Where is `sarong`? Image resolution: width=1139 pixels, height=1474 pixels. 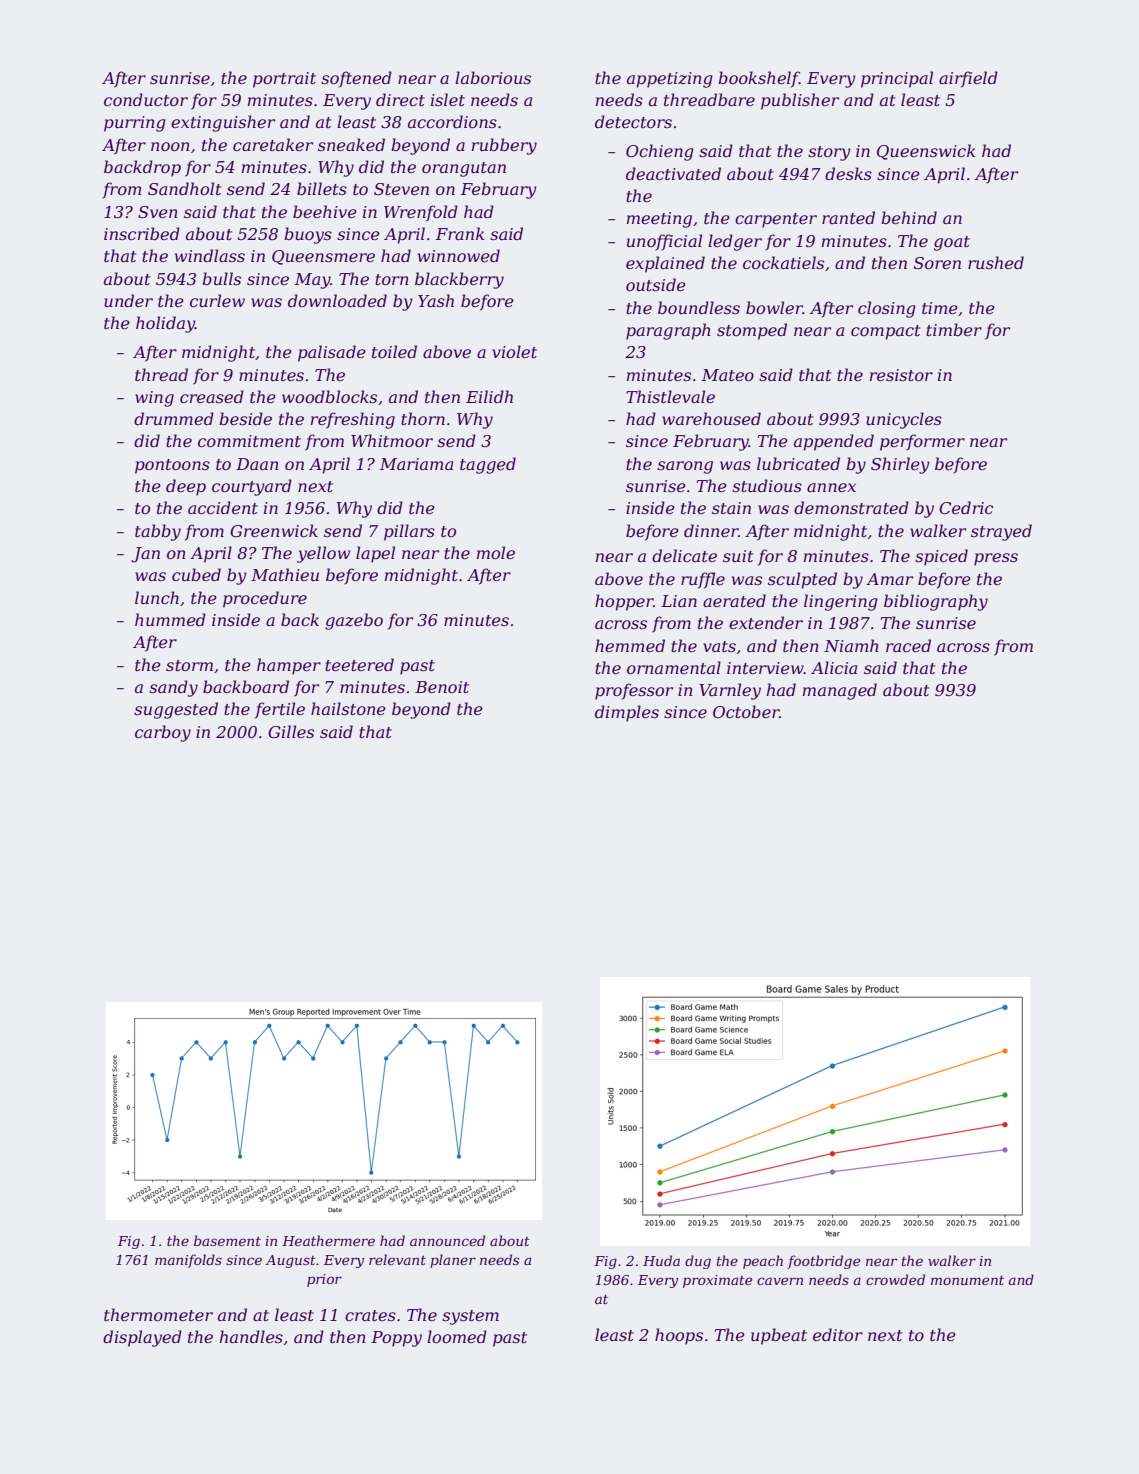 sarong is located at coordinates (685, 467).
